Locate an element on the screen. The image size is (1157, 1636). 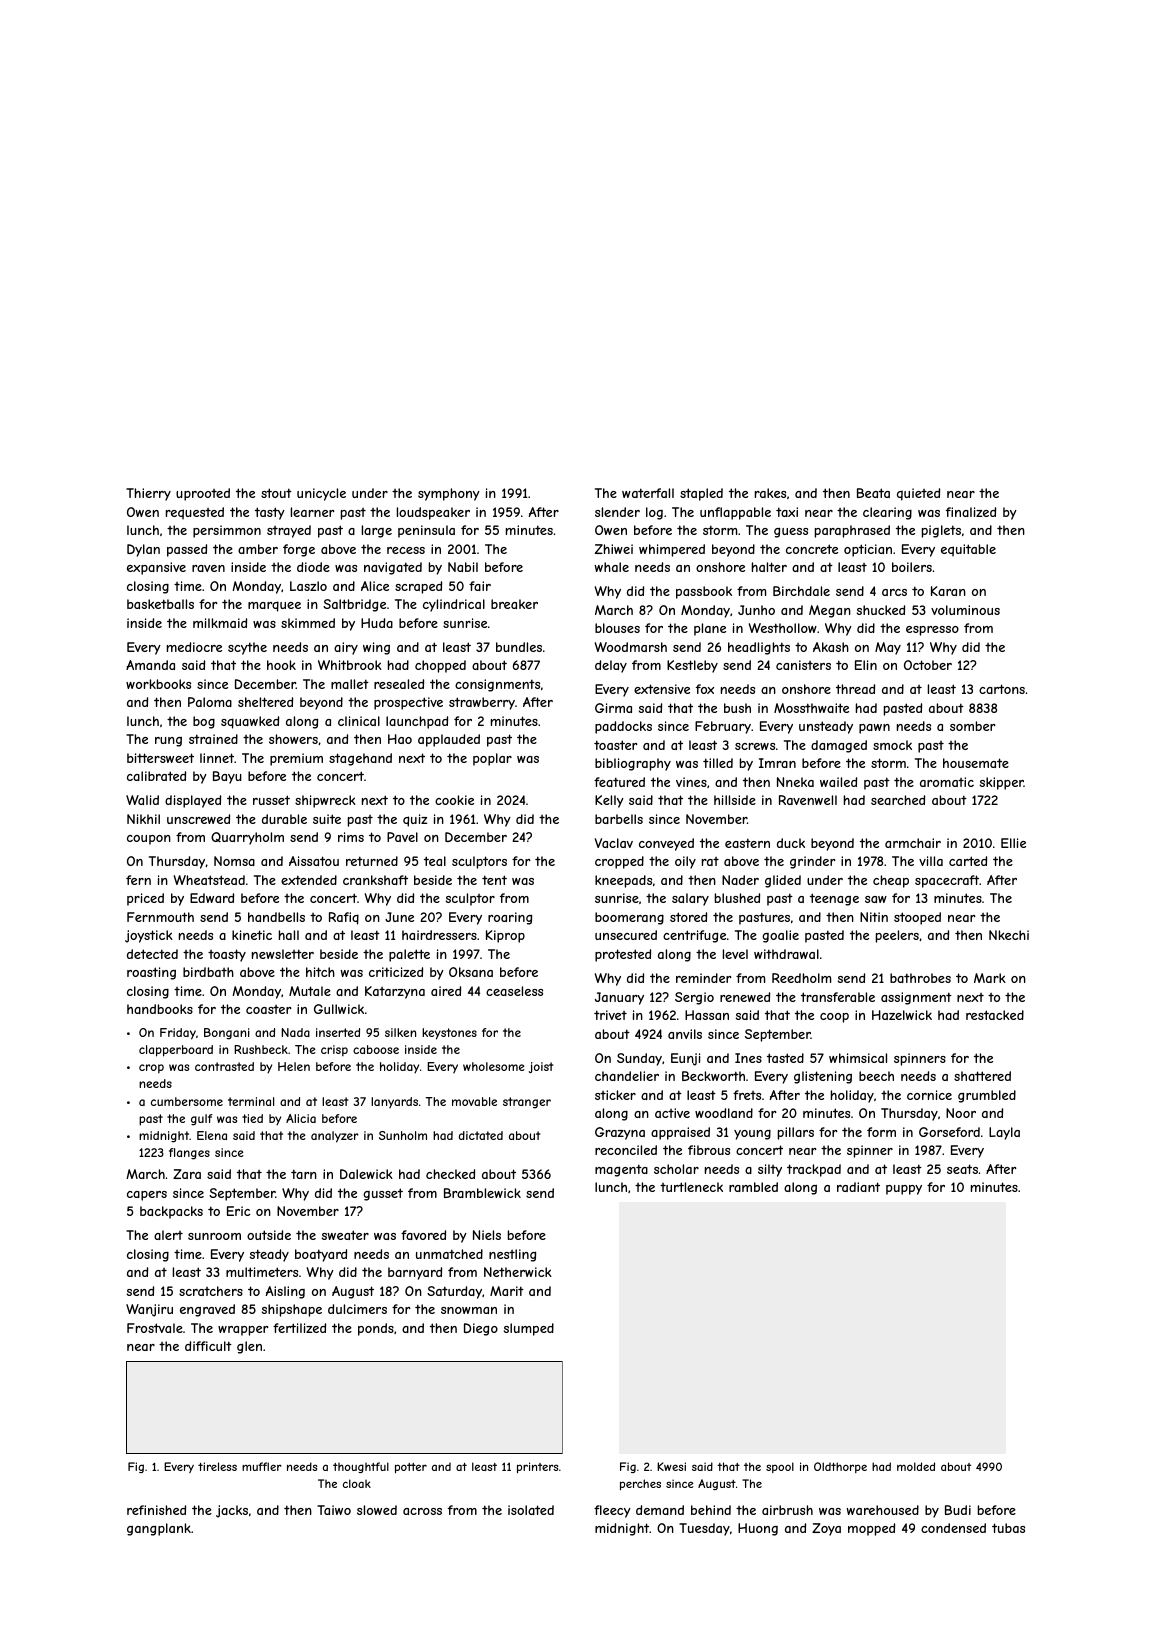
bundles is located at coordinates (519, 647).
